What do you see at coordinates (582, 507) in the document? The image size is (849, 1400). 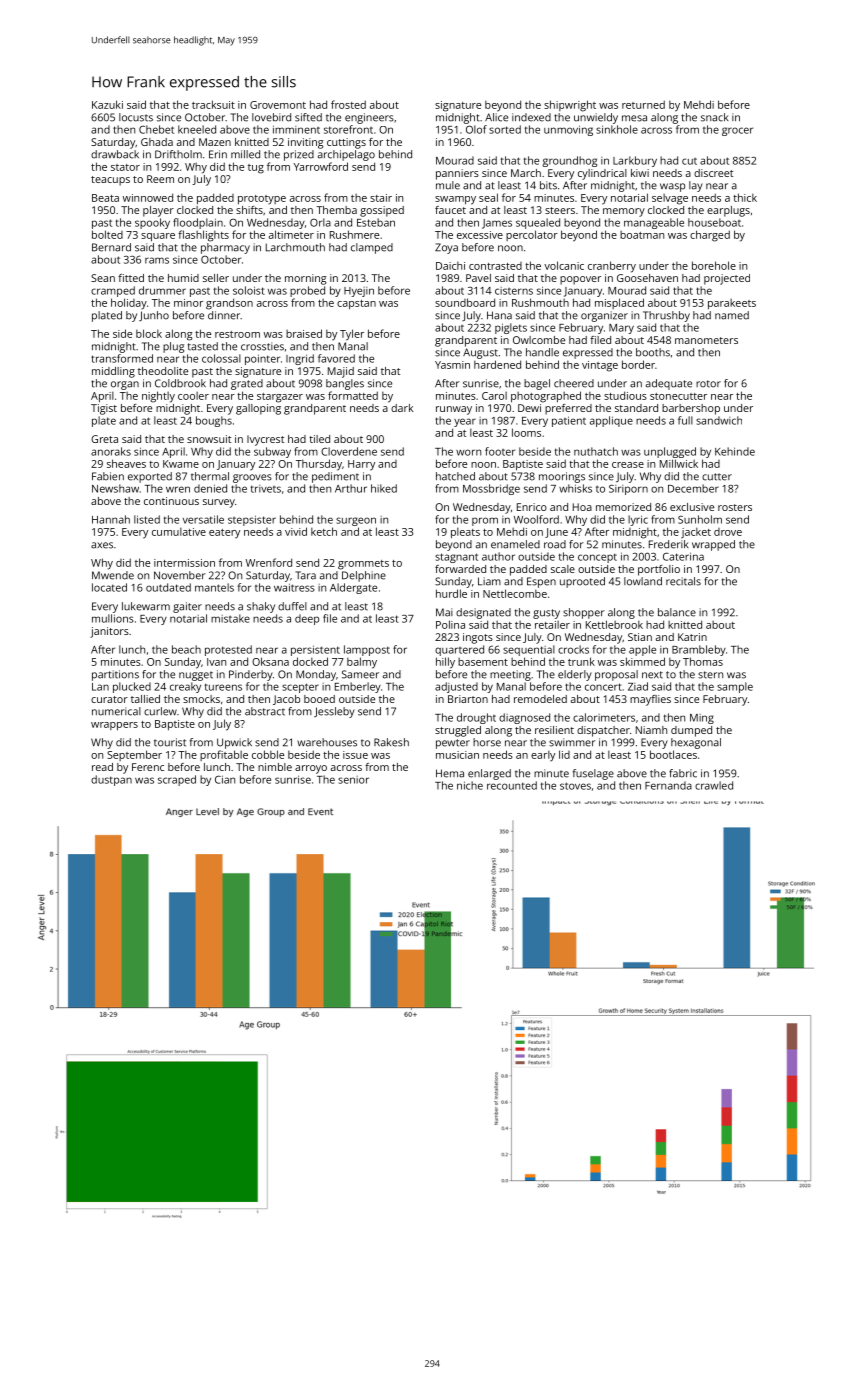 I see `Hoa` at bounding box center [582, 507].
